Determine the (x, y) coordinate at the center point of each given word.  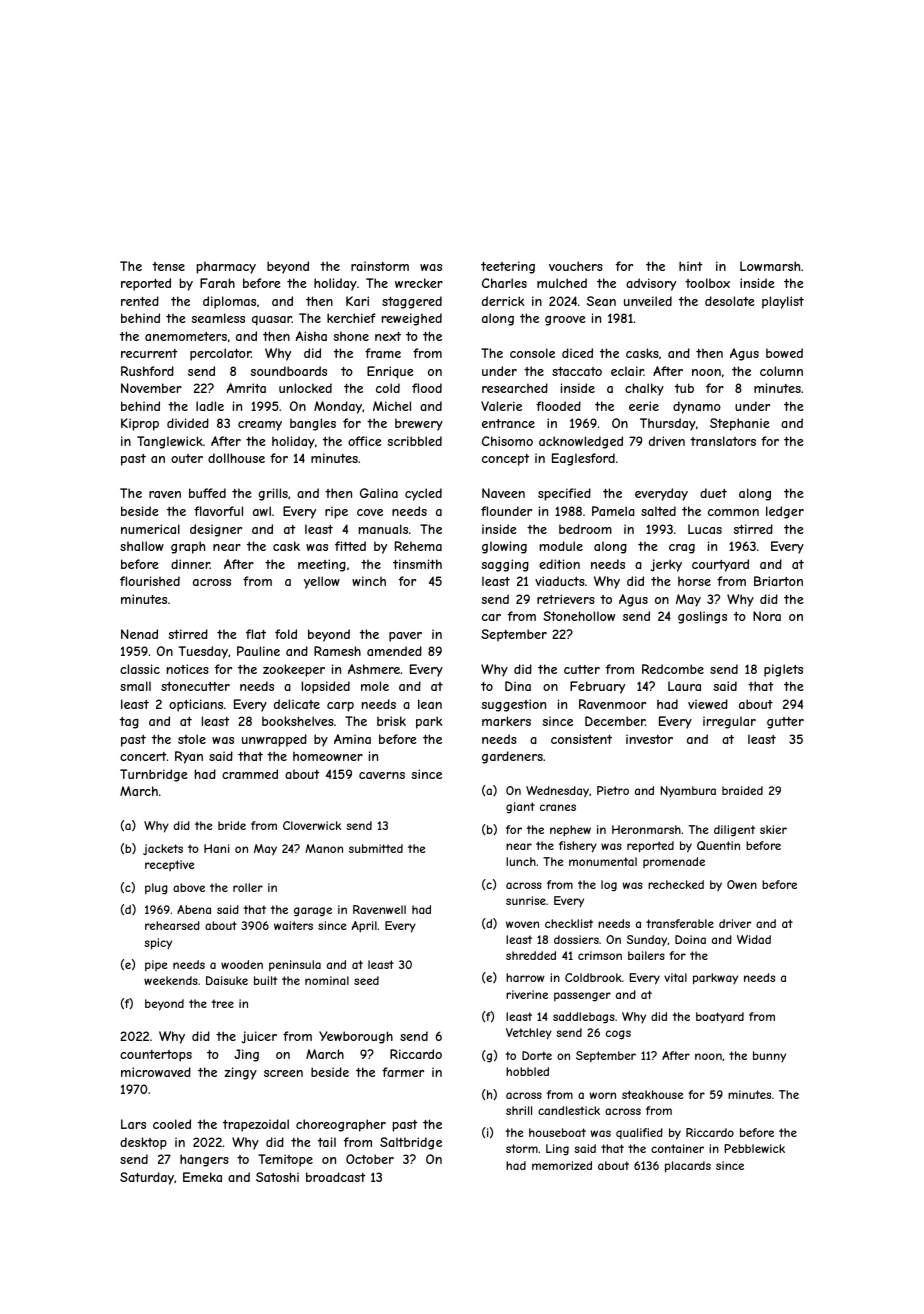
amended (394, 651)
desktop (143, 1143)
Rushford (147, 371)
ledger (785, 512)
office (365, 441)
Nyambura (688, 791)
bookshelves (298, 721)
